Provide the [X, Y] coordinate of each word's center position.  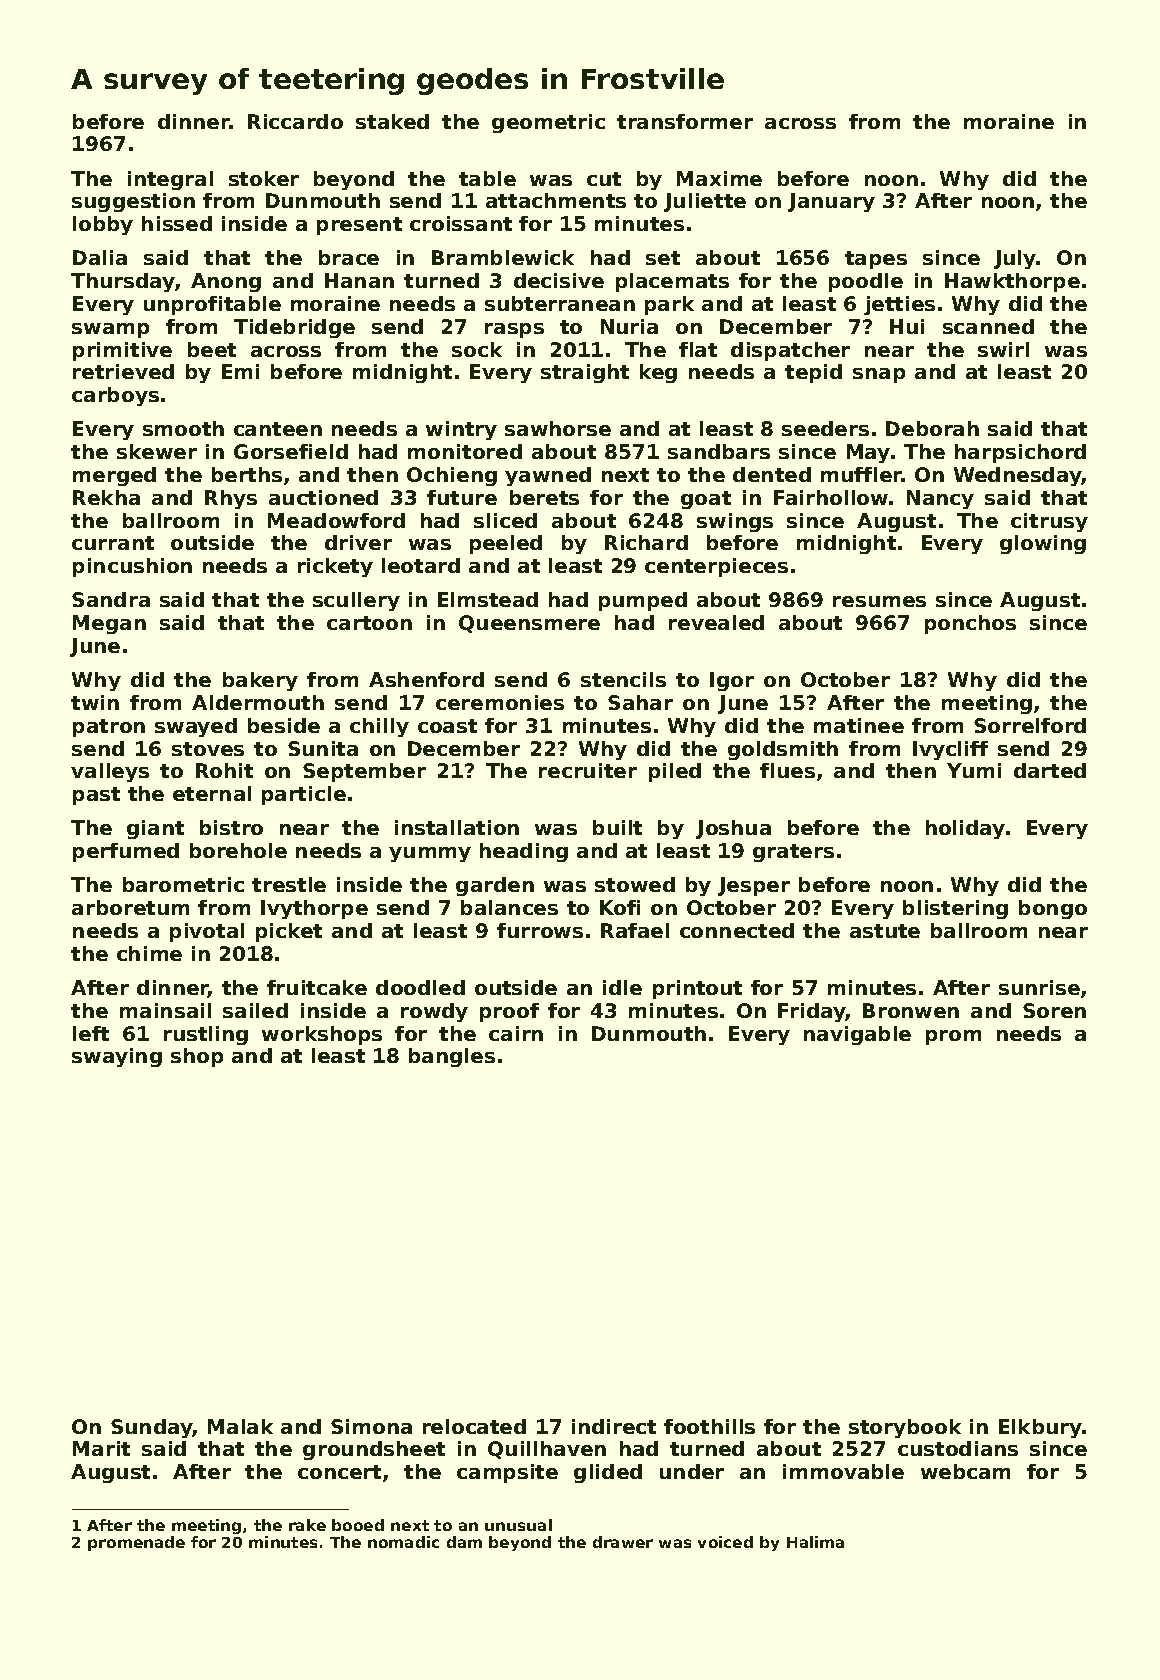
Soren [1054, 1010]
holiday [965, 829]
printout [697, 989]
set [663, 258]
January [831, 202]
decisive [559, 280]
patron [109, 728]
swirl [1003, 349]
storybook [905, 1428]
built [617, 827]
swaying [117, 1057]
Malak [240, 1426]
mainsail [165, 1010]
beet [212, 349]
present [359, 226]
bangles [452, 1057]
